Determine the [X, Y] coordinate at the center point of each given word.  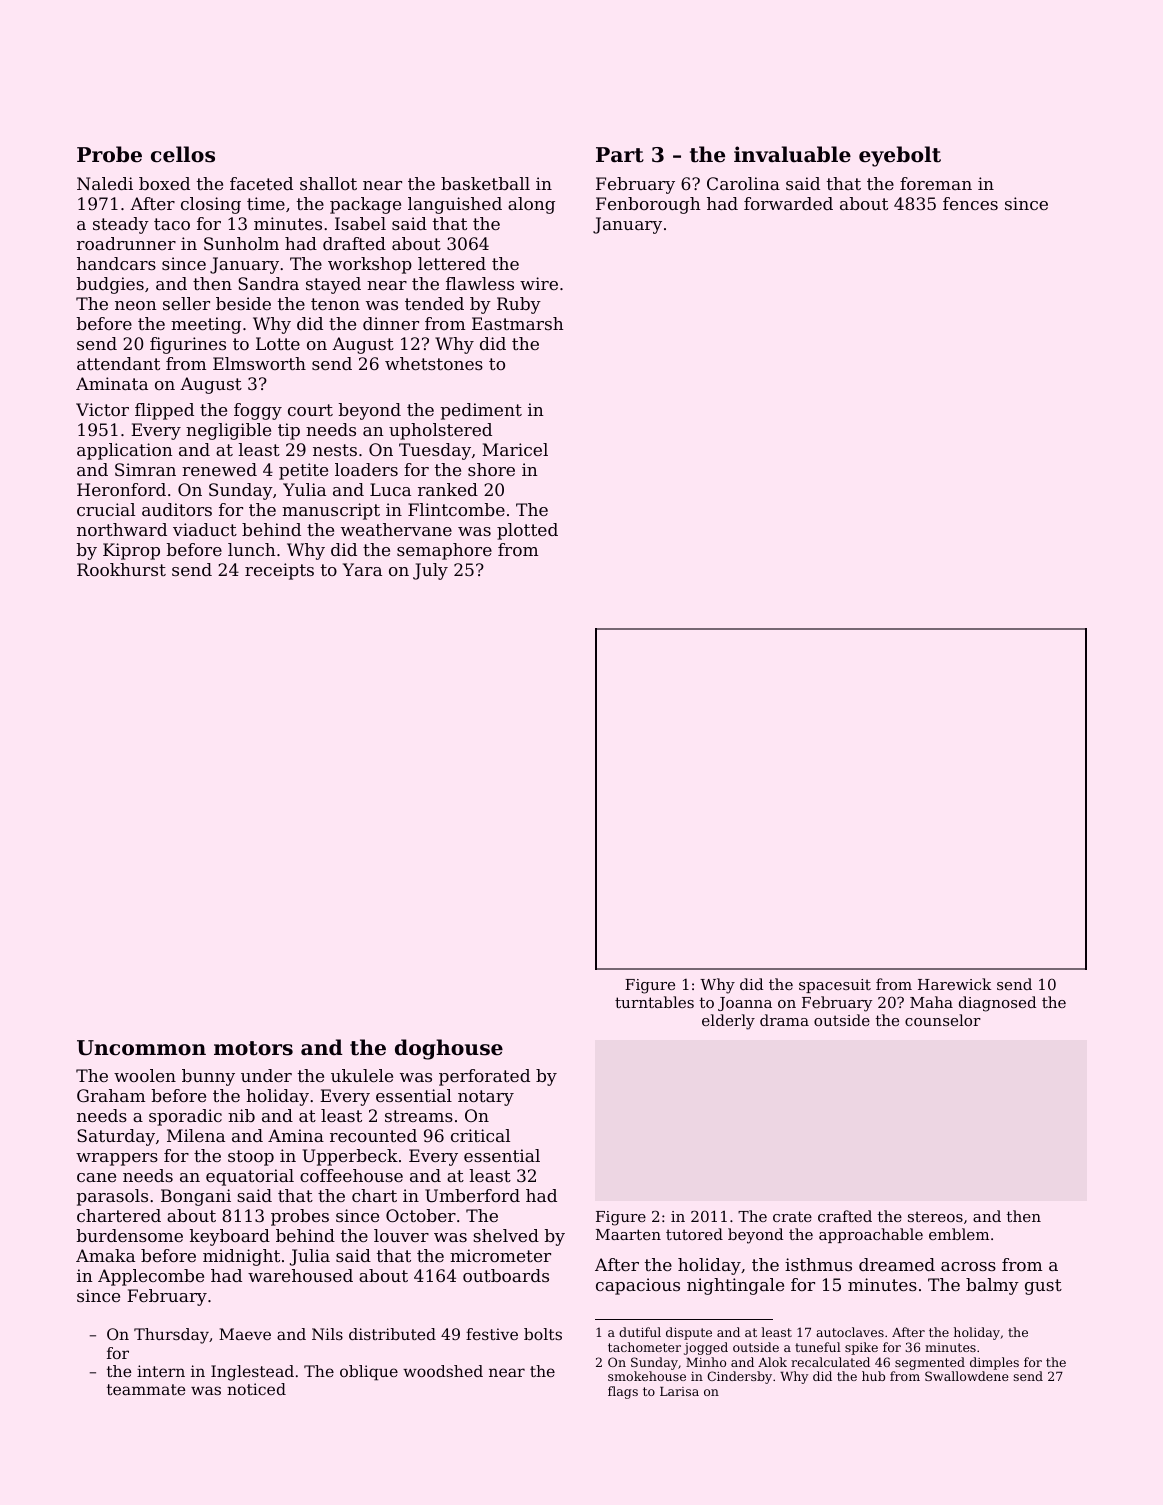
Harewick [955, 984]
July [430, 571]
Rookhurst [121, 569]
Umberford [472, 1195]
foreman [936, 183]
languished [455, 205]
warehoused [300, 1275]
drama [784, 1020]
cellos [183, 154]
